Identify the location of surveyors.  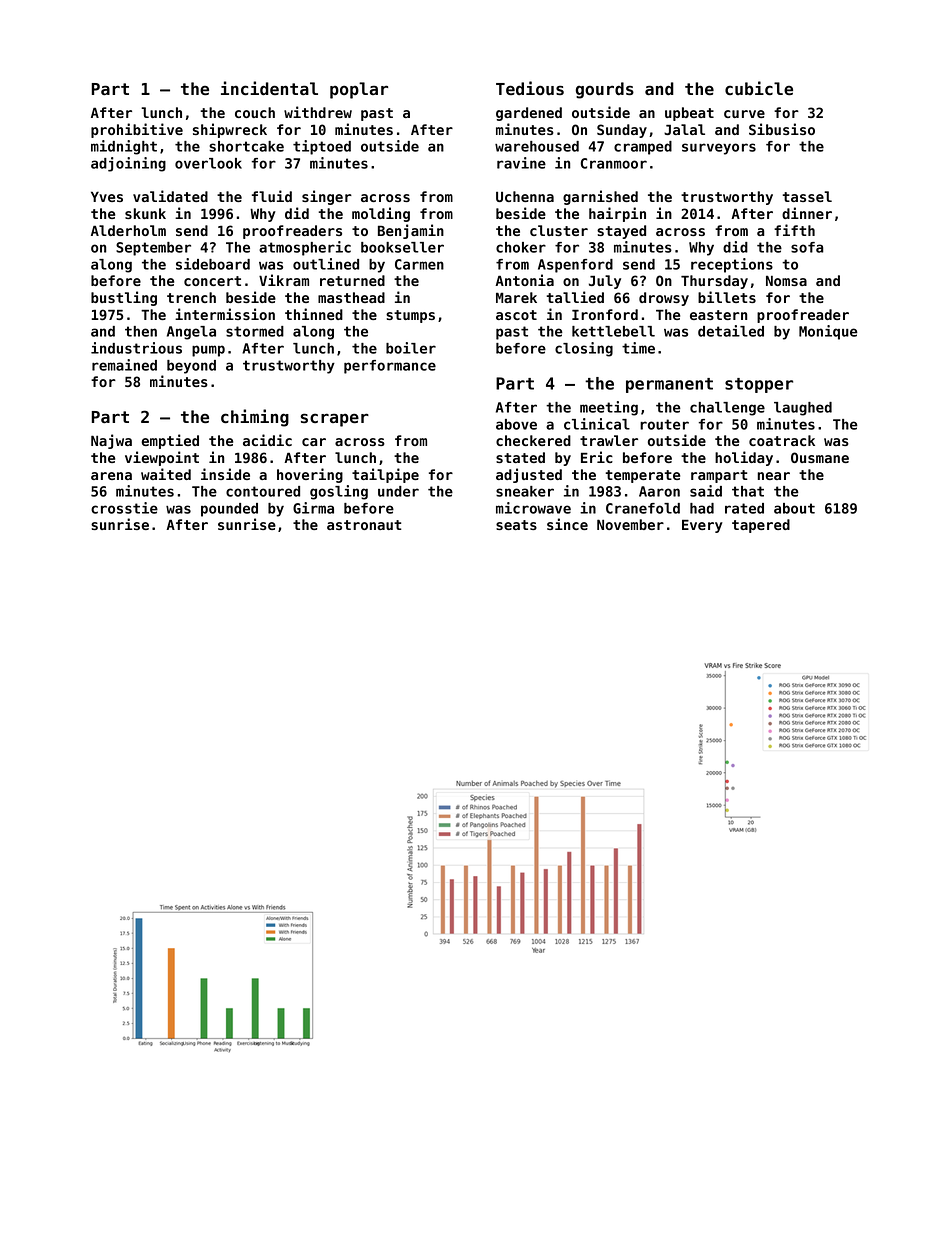
(719, 149).
